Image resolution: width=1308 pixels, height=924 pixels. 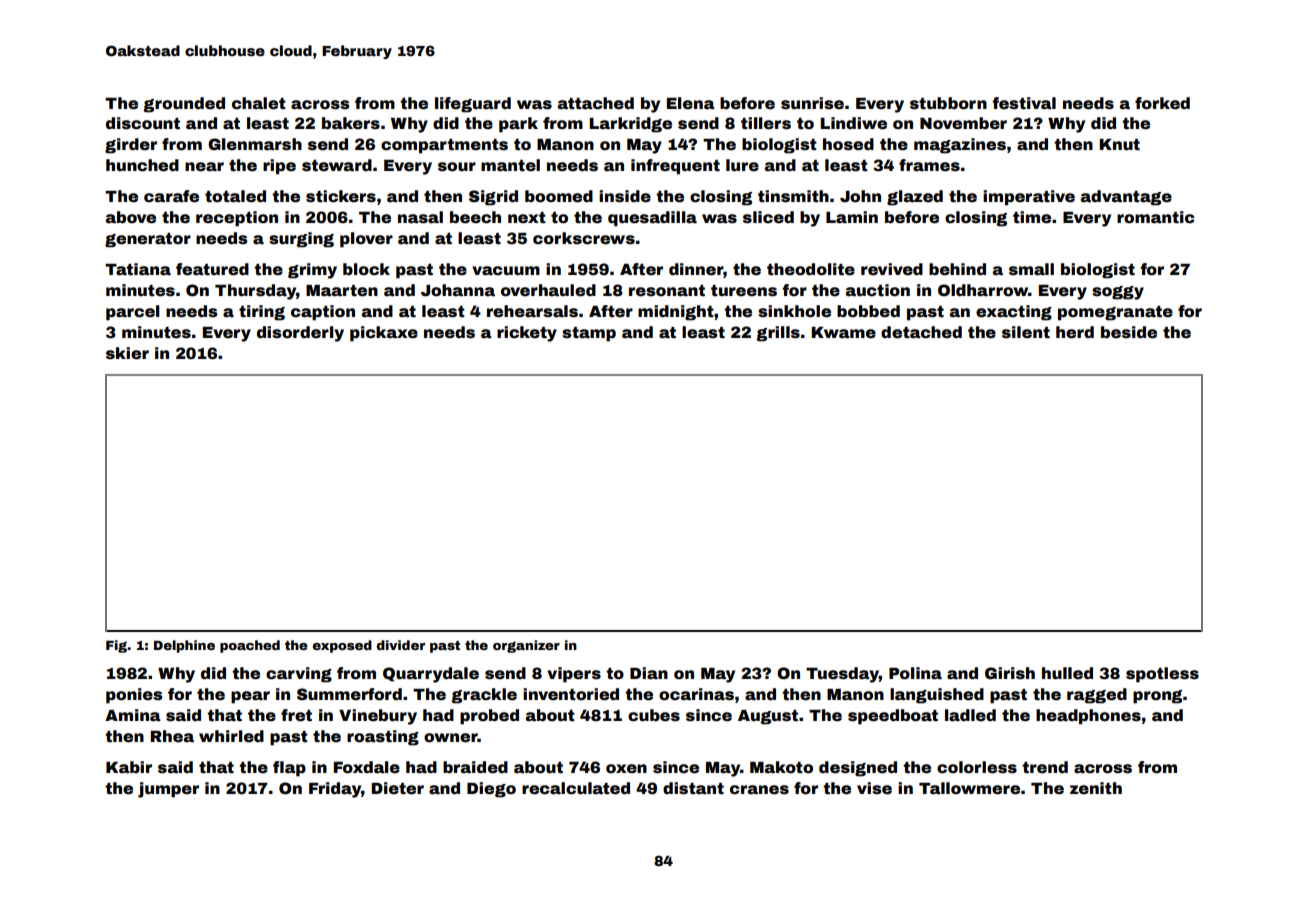 What do you see at coordinates (337, 165) in the screenshot?
I see `steward` at bounding box center [337, 165].
